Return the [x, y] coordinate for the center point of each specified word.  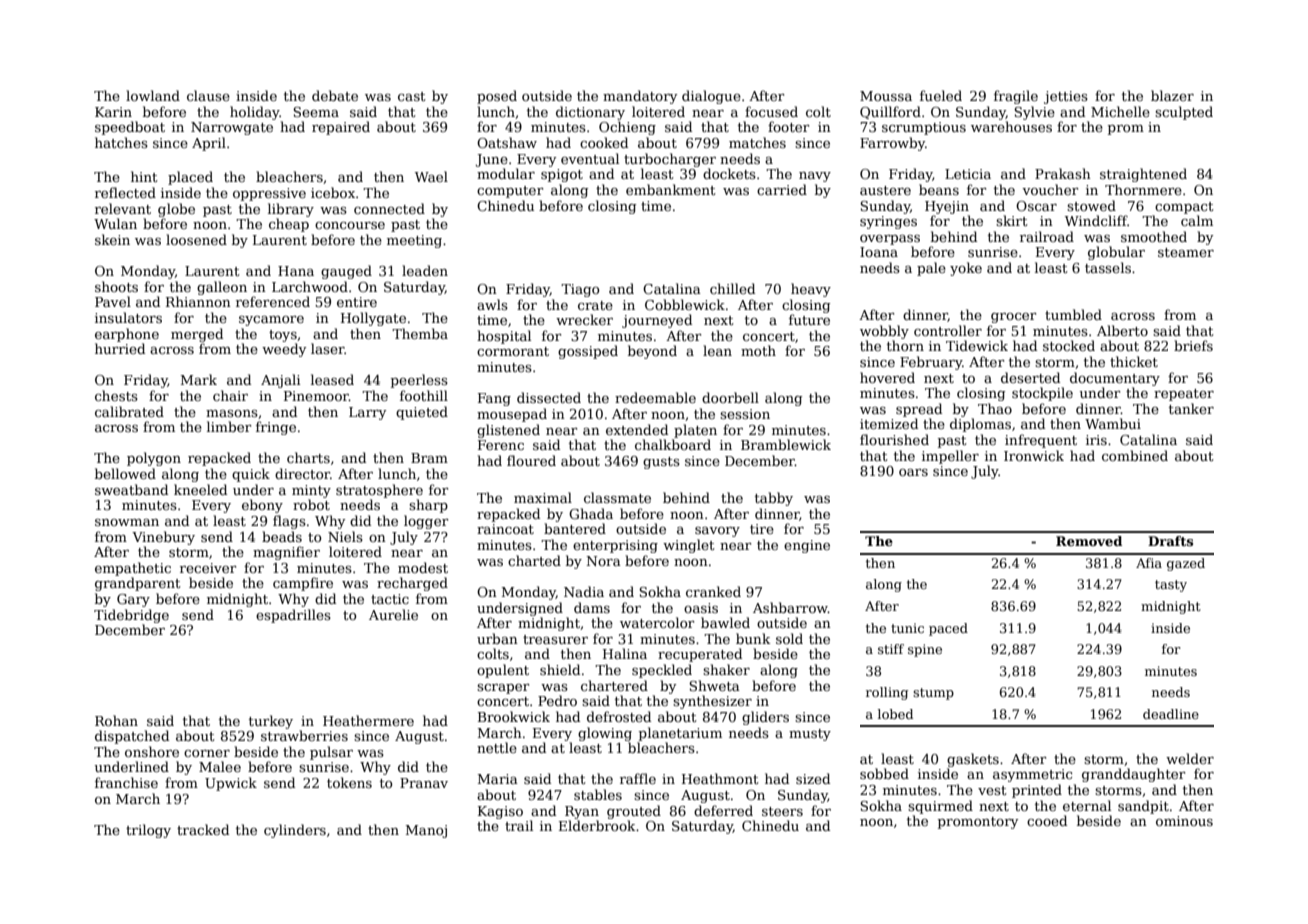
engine [807, 546]
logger [426, 522]
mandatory [640, 97]
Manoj [426, 831]
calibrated [129, 411]
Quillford [890, 112]
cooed [1047, 820]
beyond [652, 352]
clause [208, 95]
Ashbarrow [790, 607]
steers [782, 811]
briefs [1193, 345]
